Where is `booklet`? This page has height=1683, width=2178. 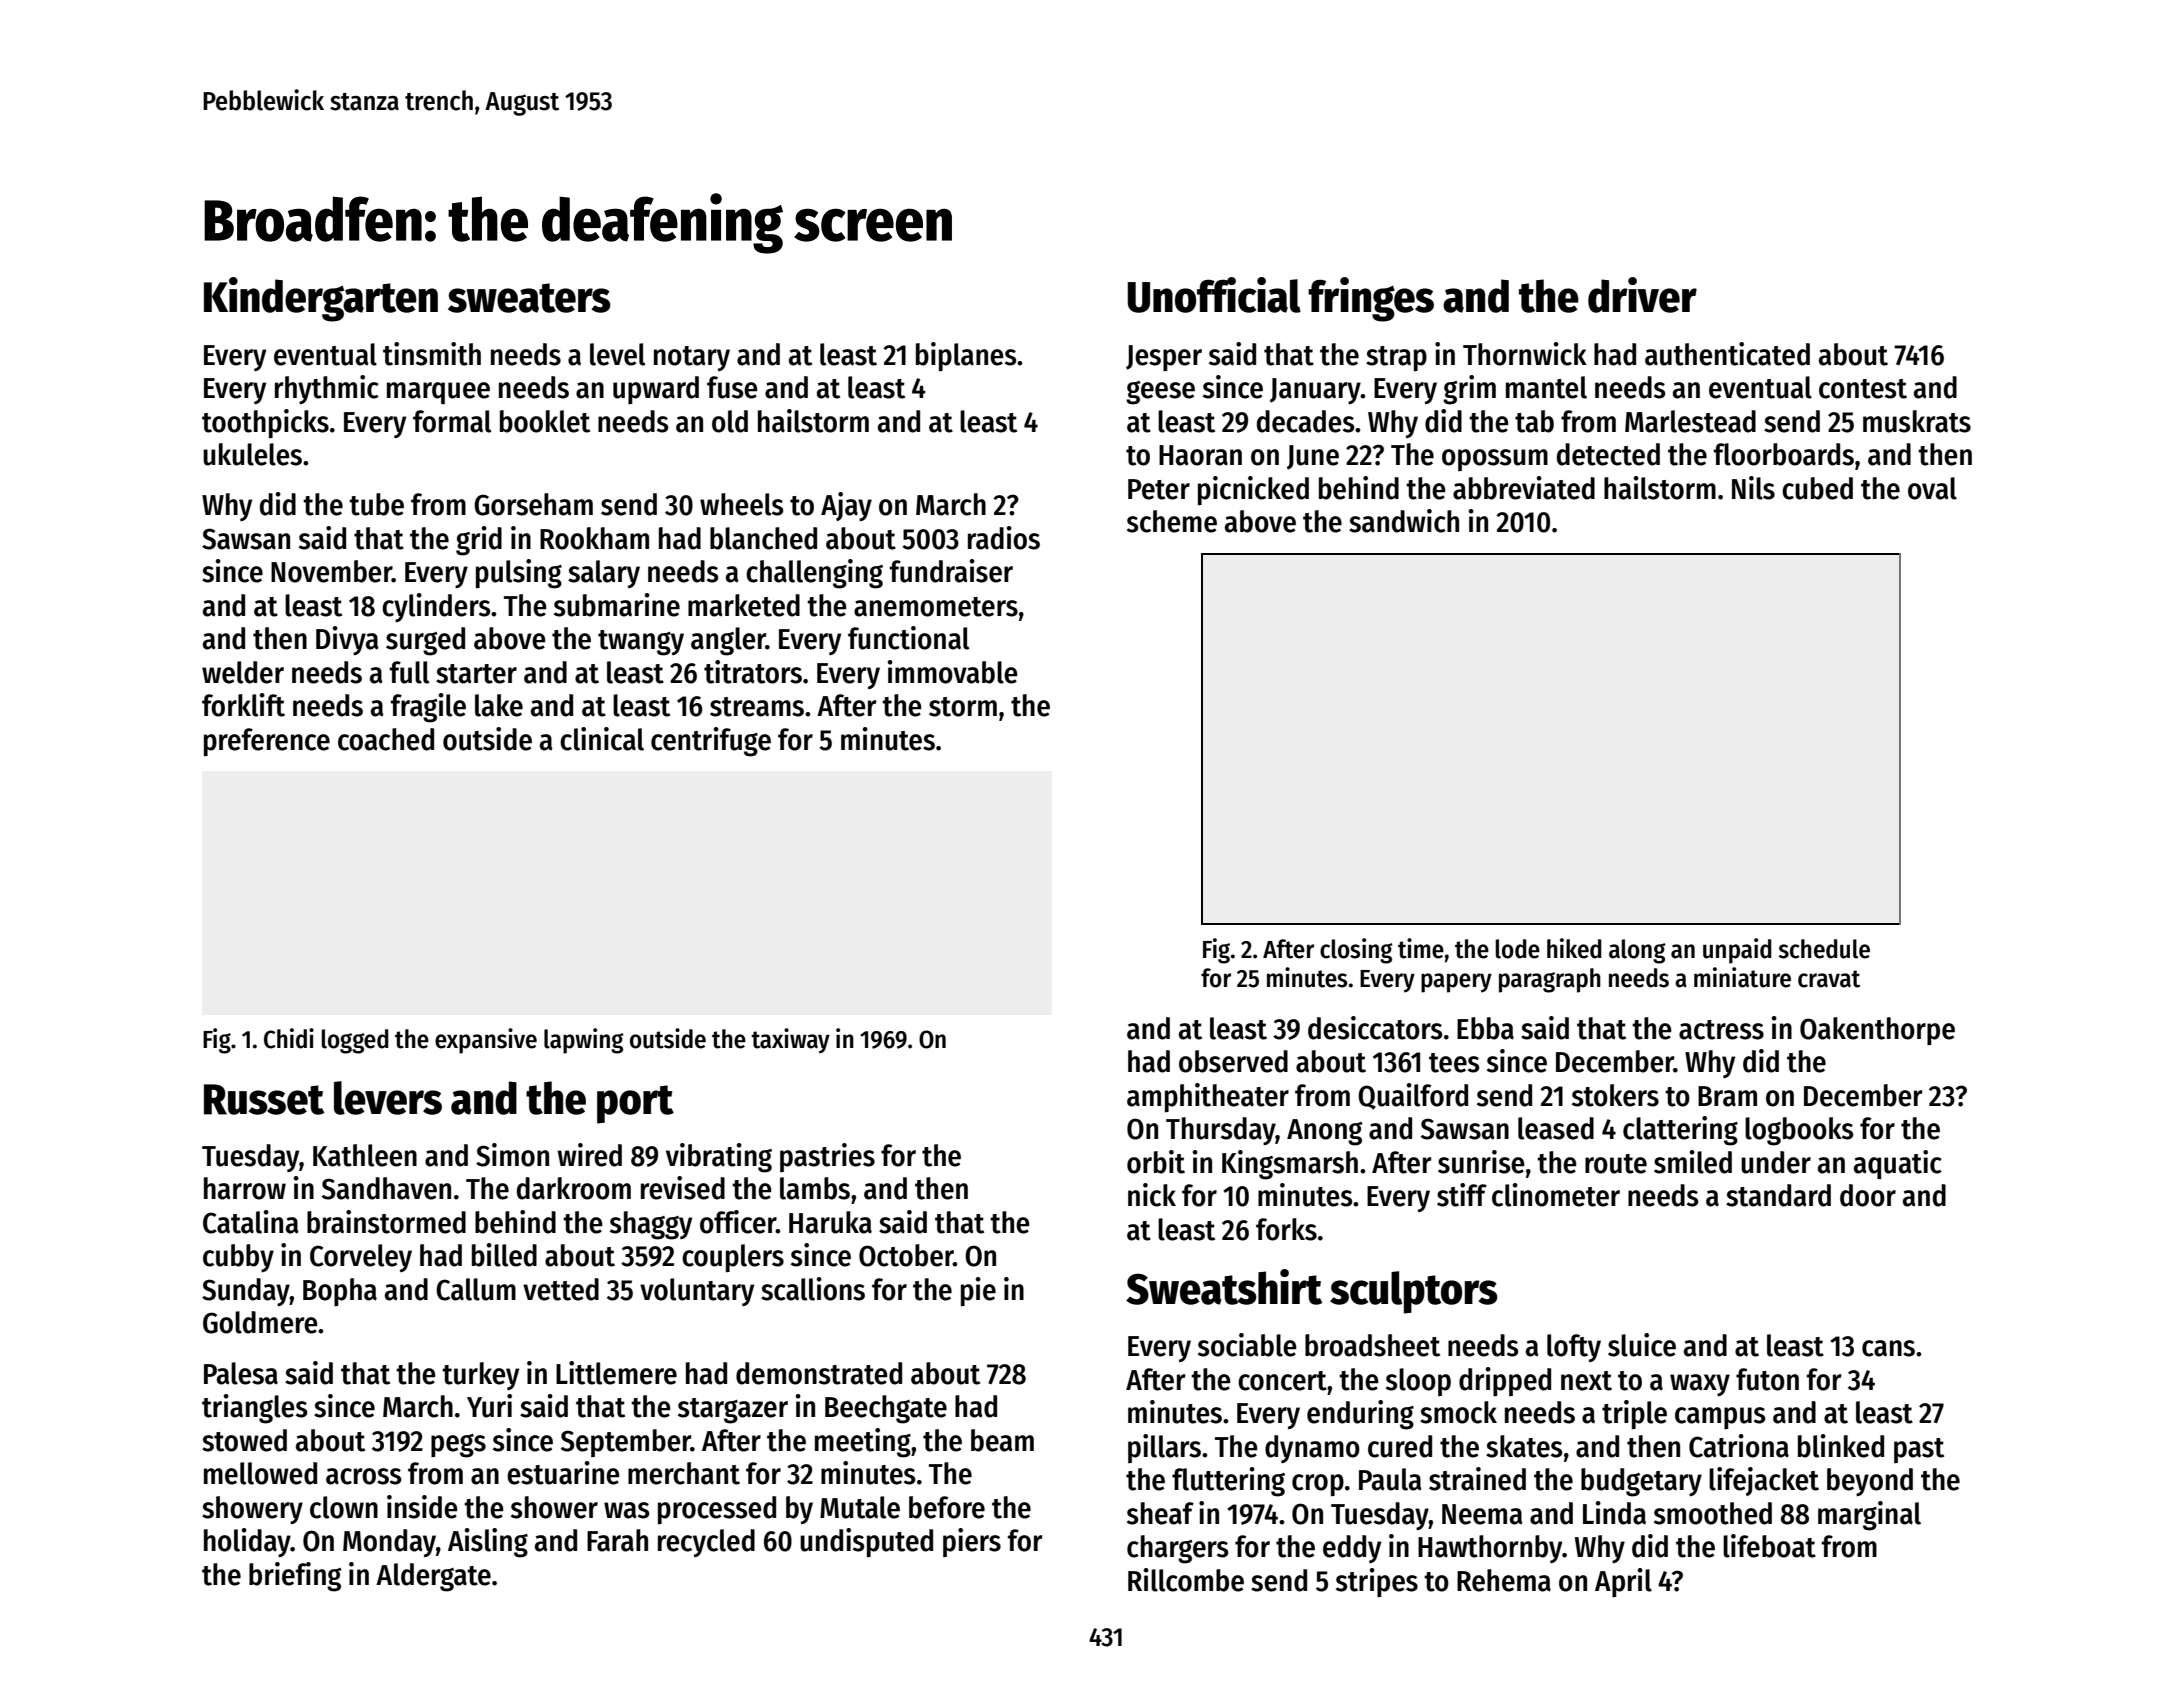 booklet is located at coordinates (545, 421).
